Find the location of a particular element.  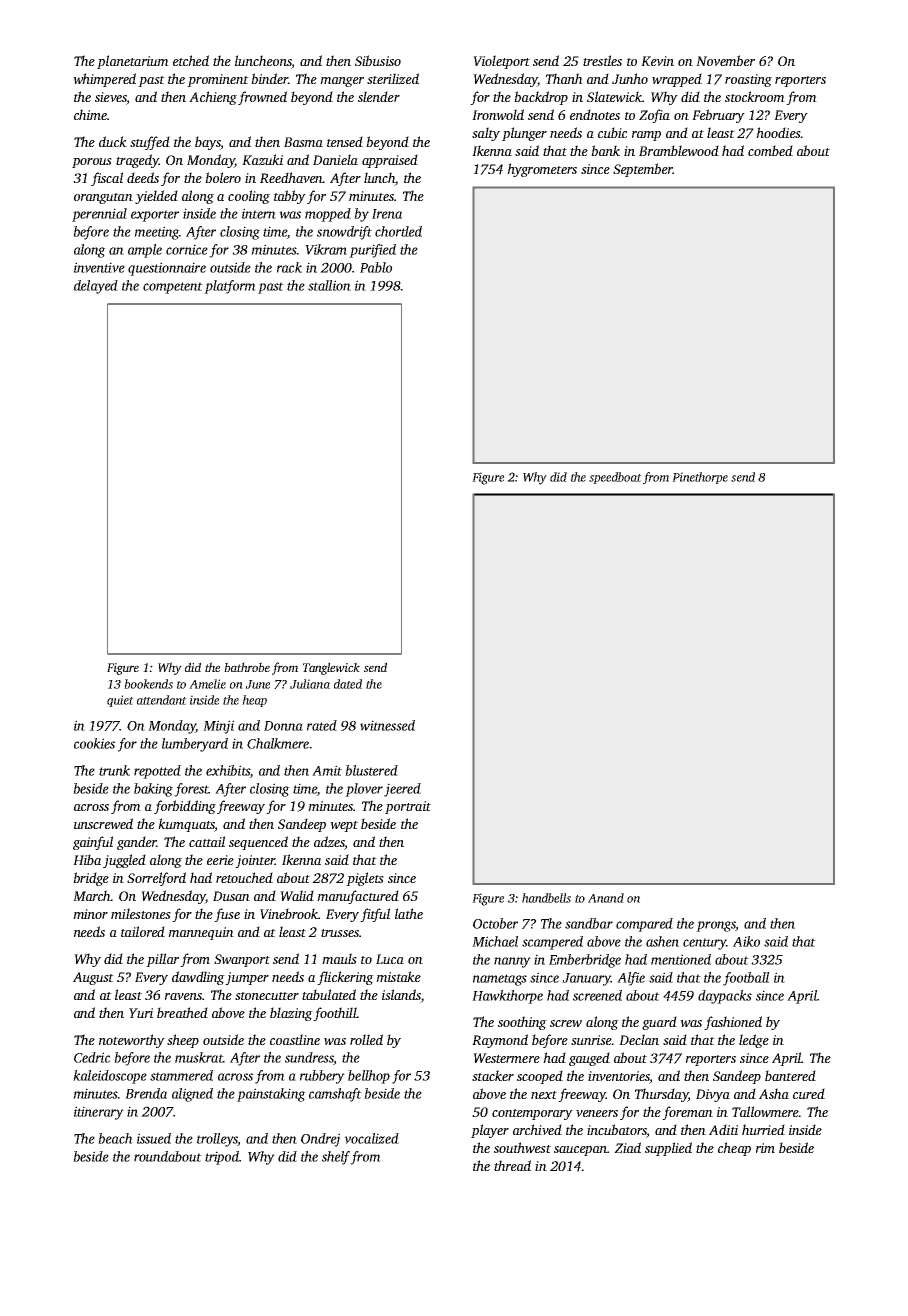

soothing is located at coordinates (522, 1023).
